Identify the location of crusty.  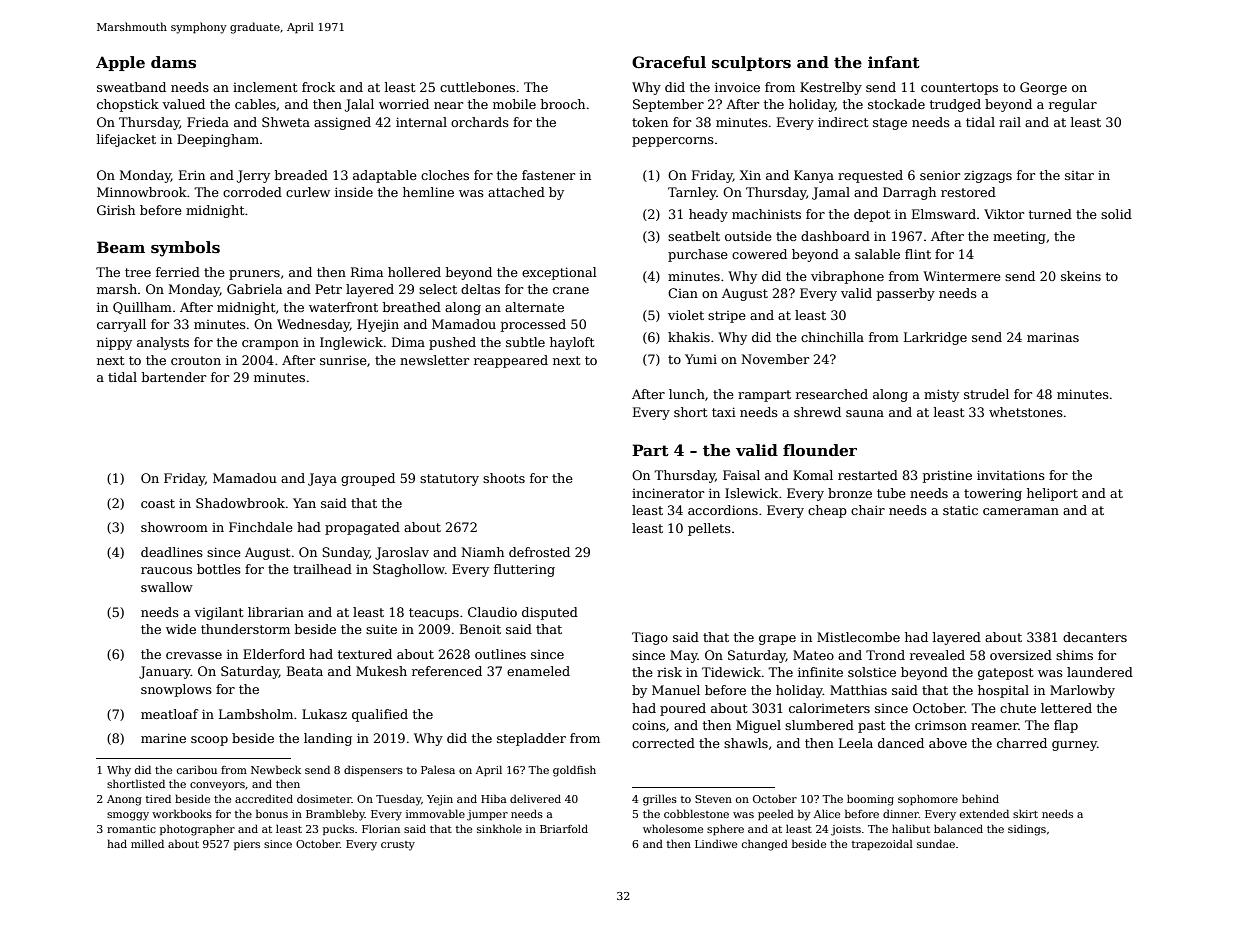
(398, 846).
